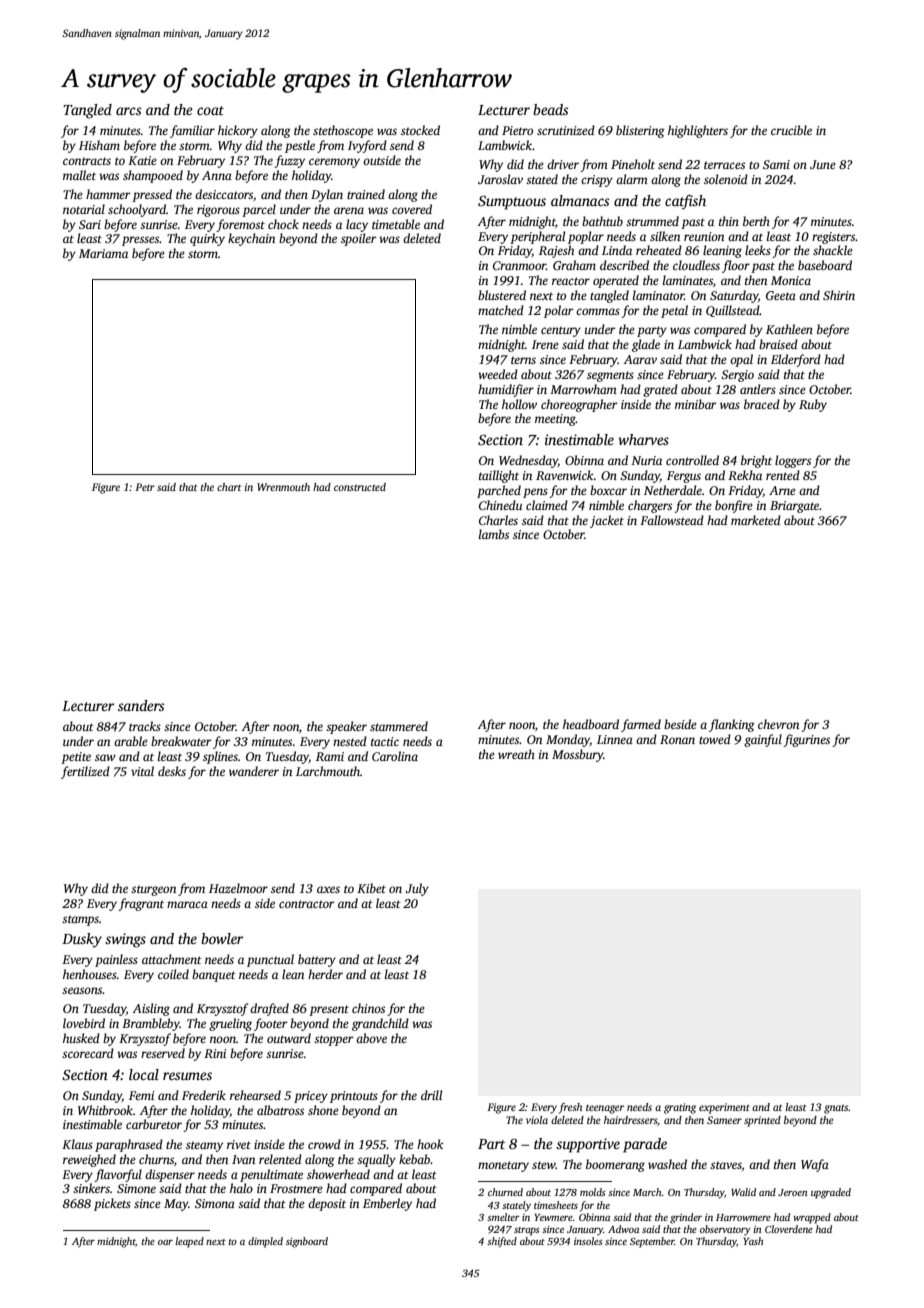 This screenshot has height=1308, width=924. What do you see at coordinates (141, 705) in the screenshot?
I see `sanders` at bounding box center [141, 705].
